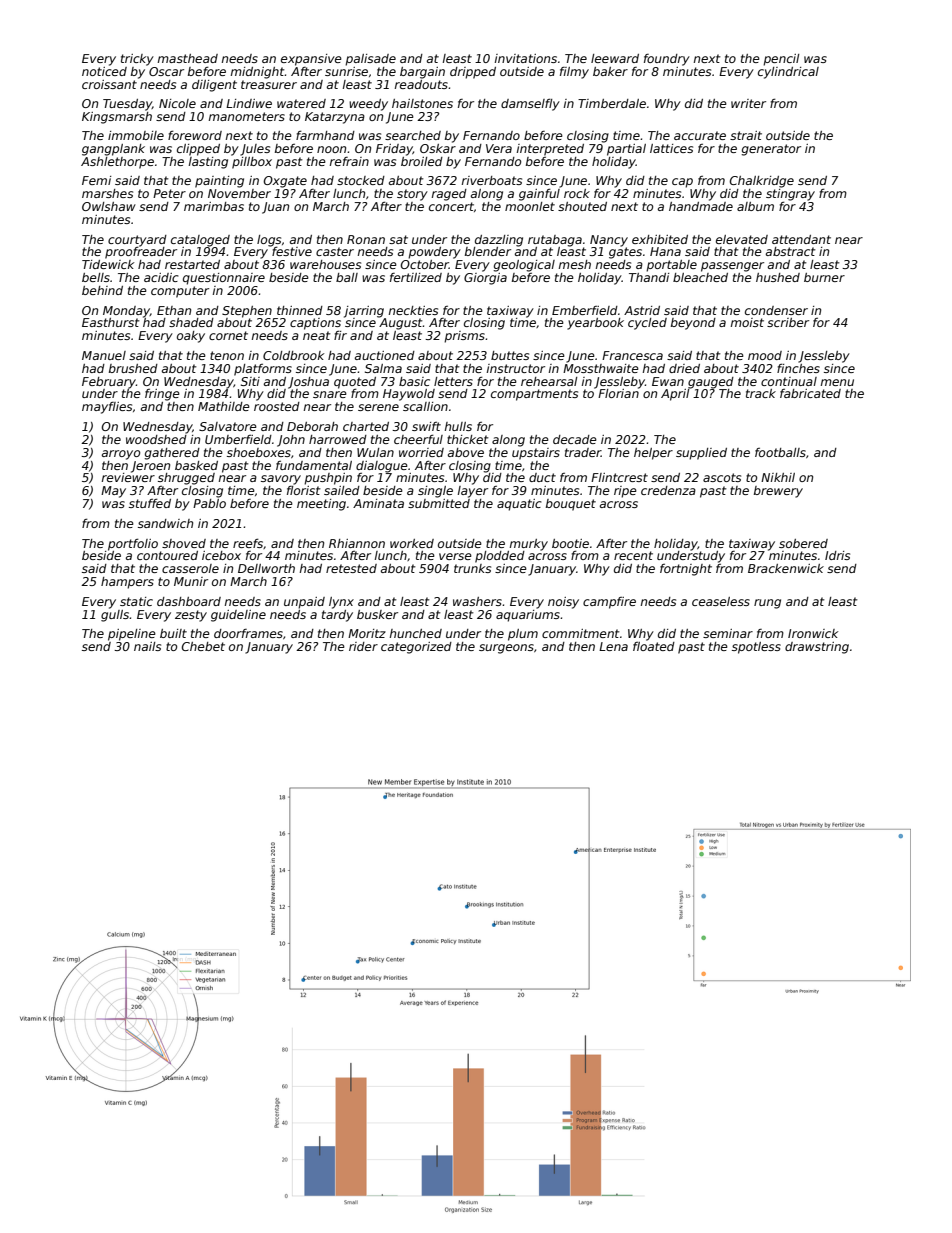 The width and height of the screenshot is (952, 1233). What do you see at coordinates (109, 84) in the screenshot?
I see `croissant` at bounding box center [109, 84].
